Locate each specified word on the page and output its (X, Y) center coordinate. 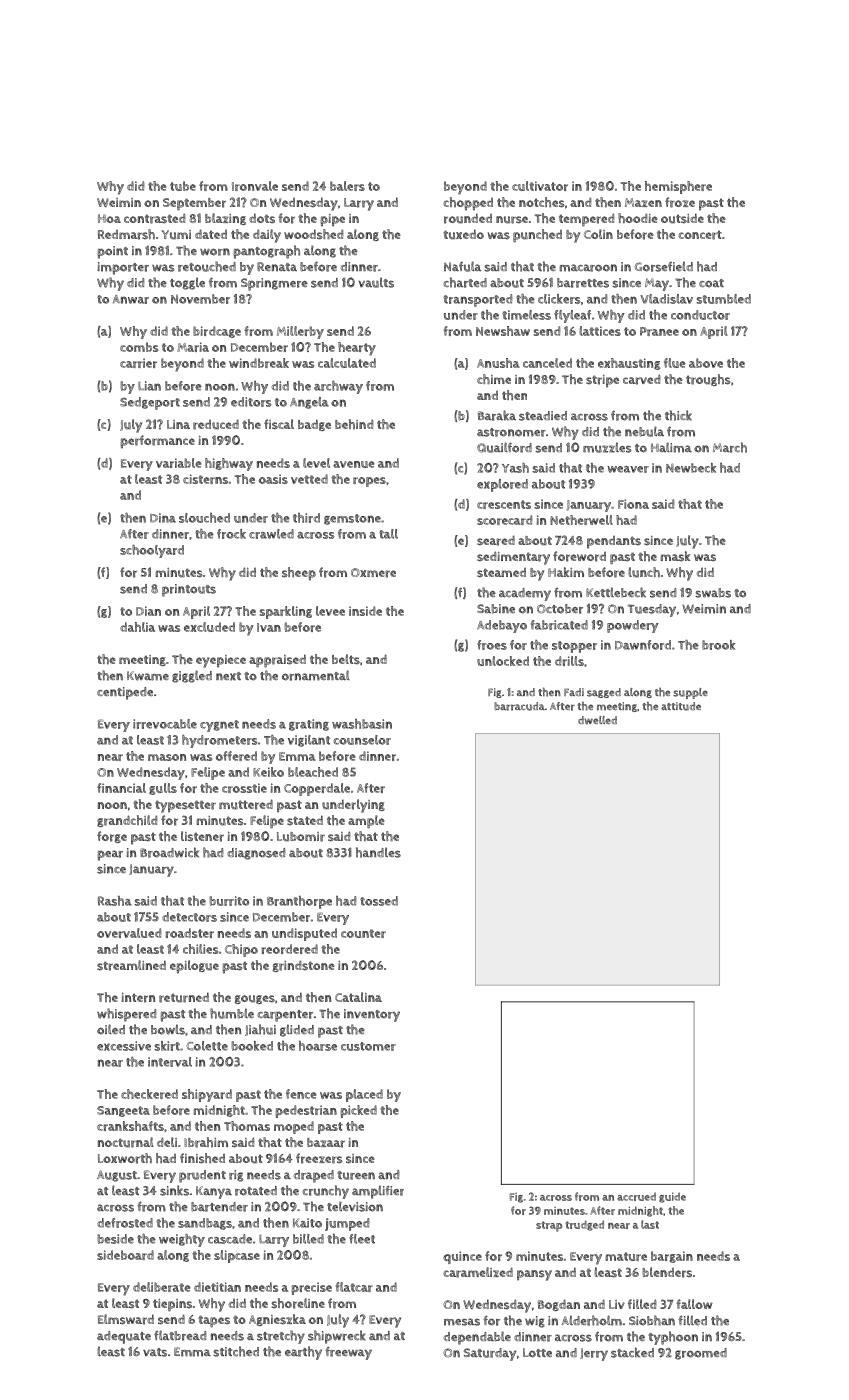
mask (675, 556)
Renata (277, 266)
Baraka (497, 415)
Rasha (115, 901)
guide (672, 1197)
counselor (362, 740)
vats (155, 1352)
